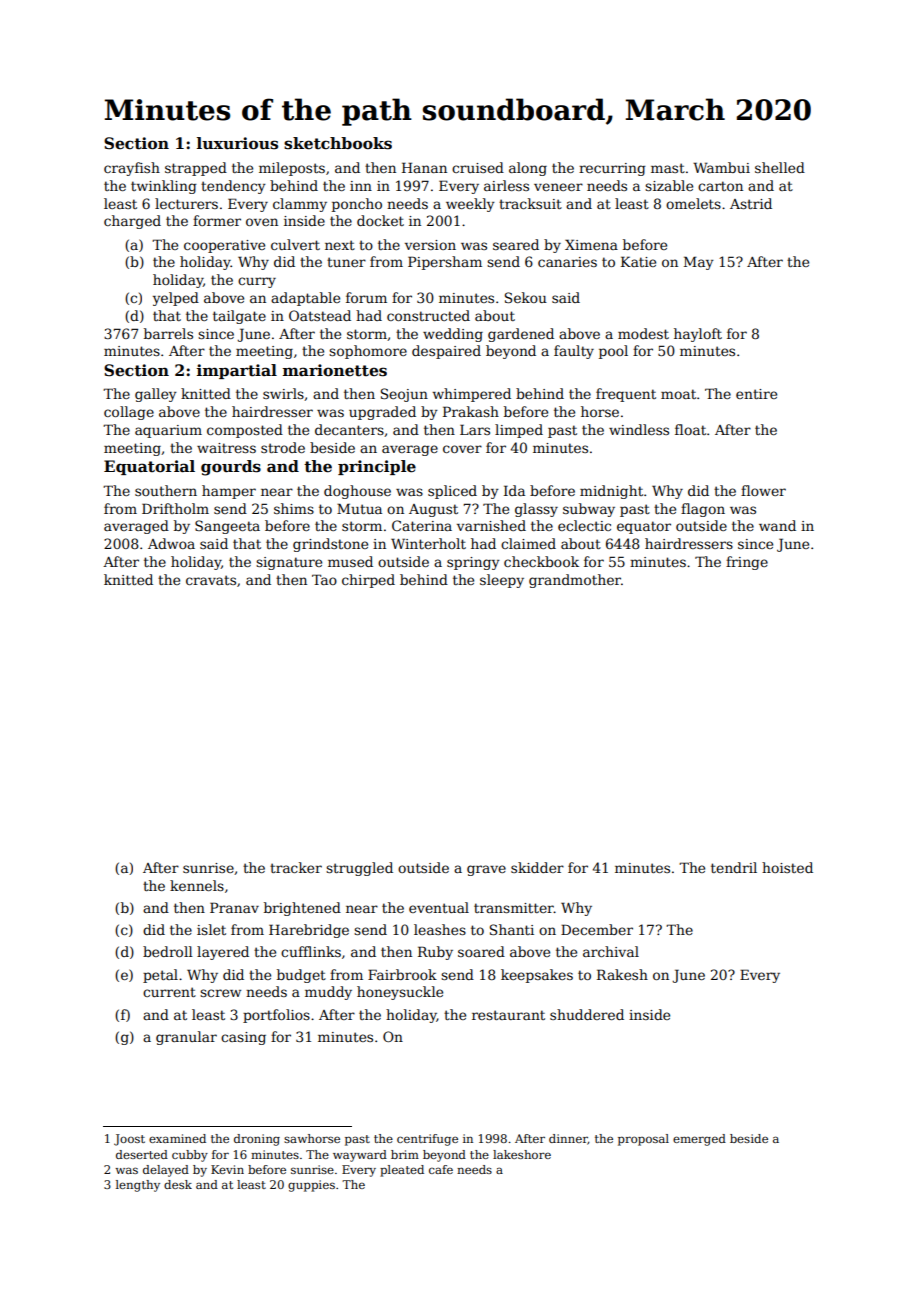 This page has height=1314, width=924. What do you see at coordinates (747, 563) in the page?
I see `fringe` at bounding box center [747, 563].
